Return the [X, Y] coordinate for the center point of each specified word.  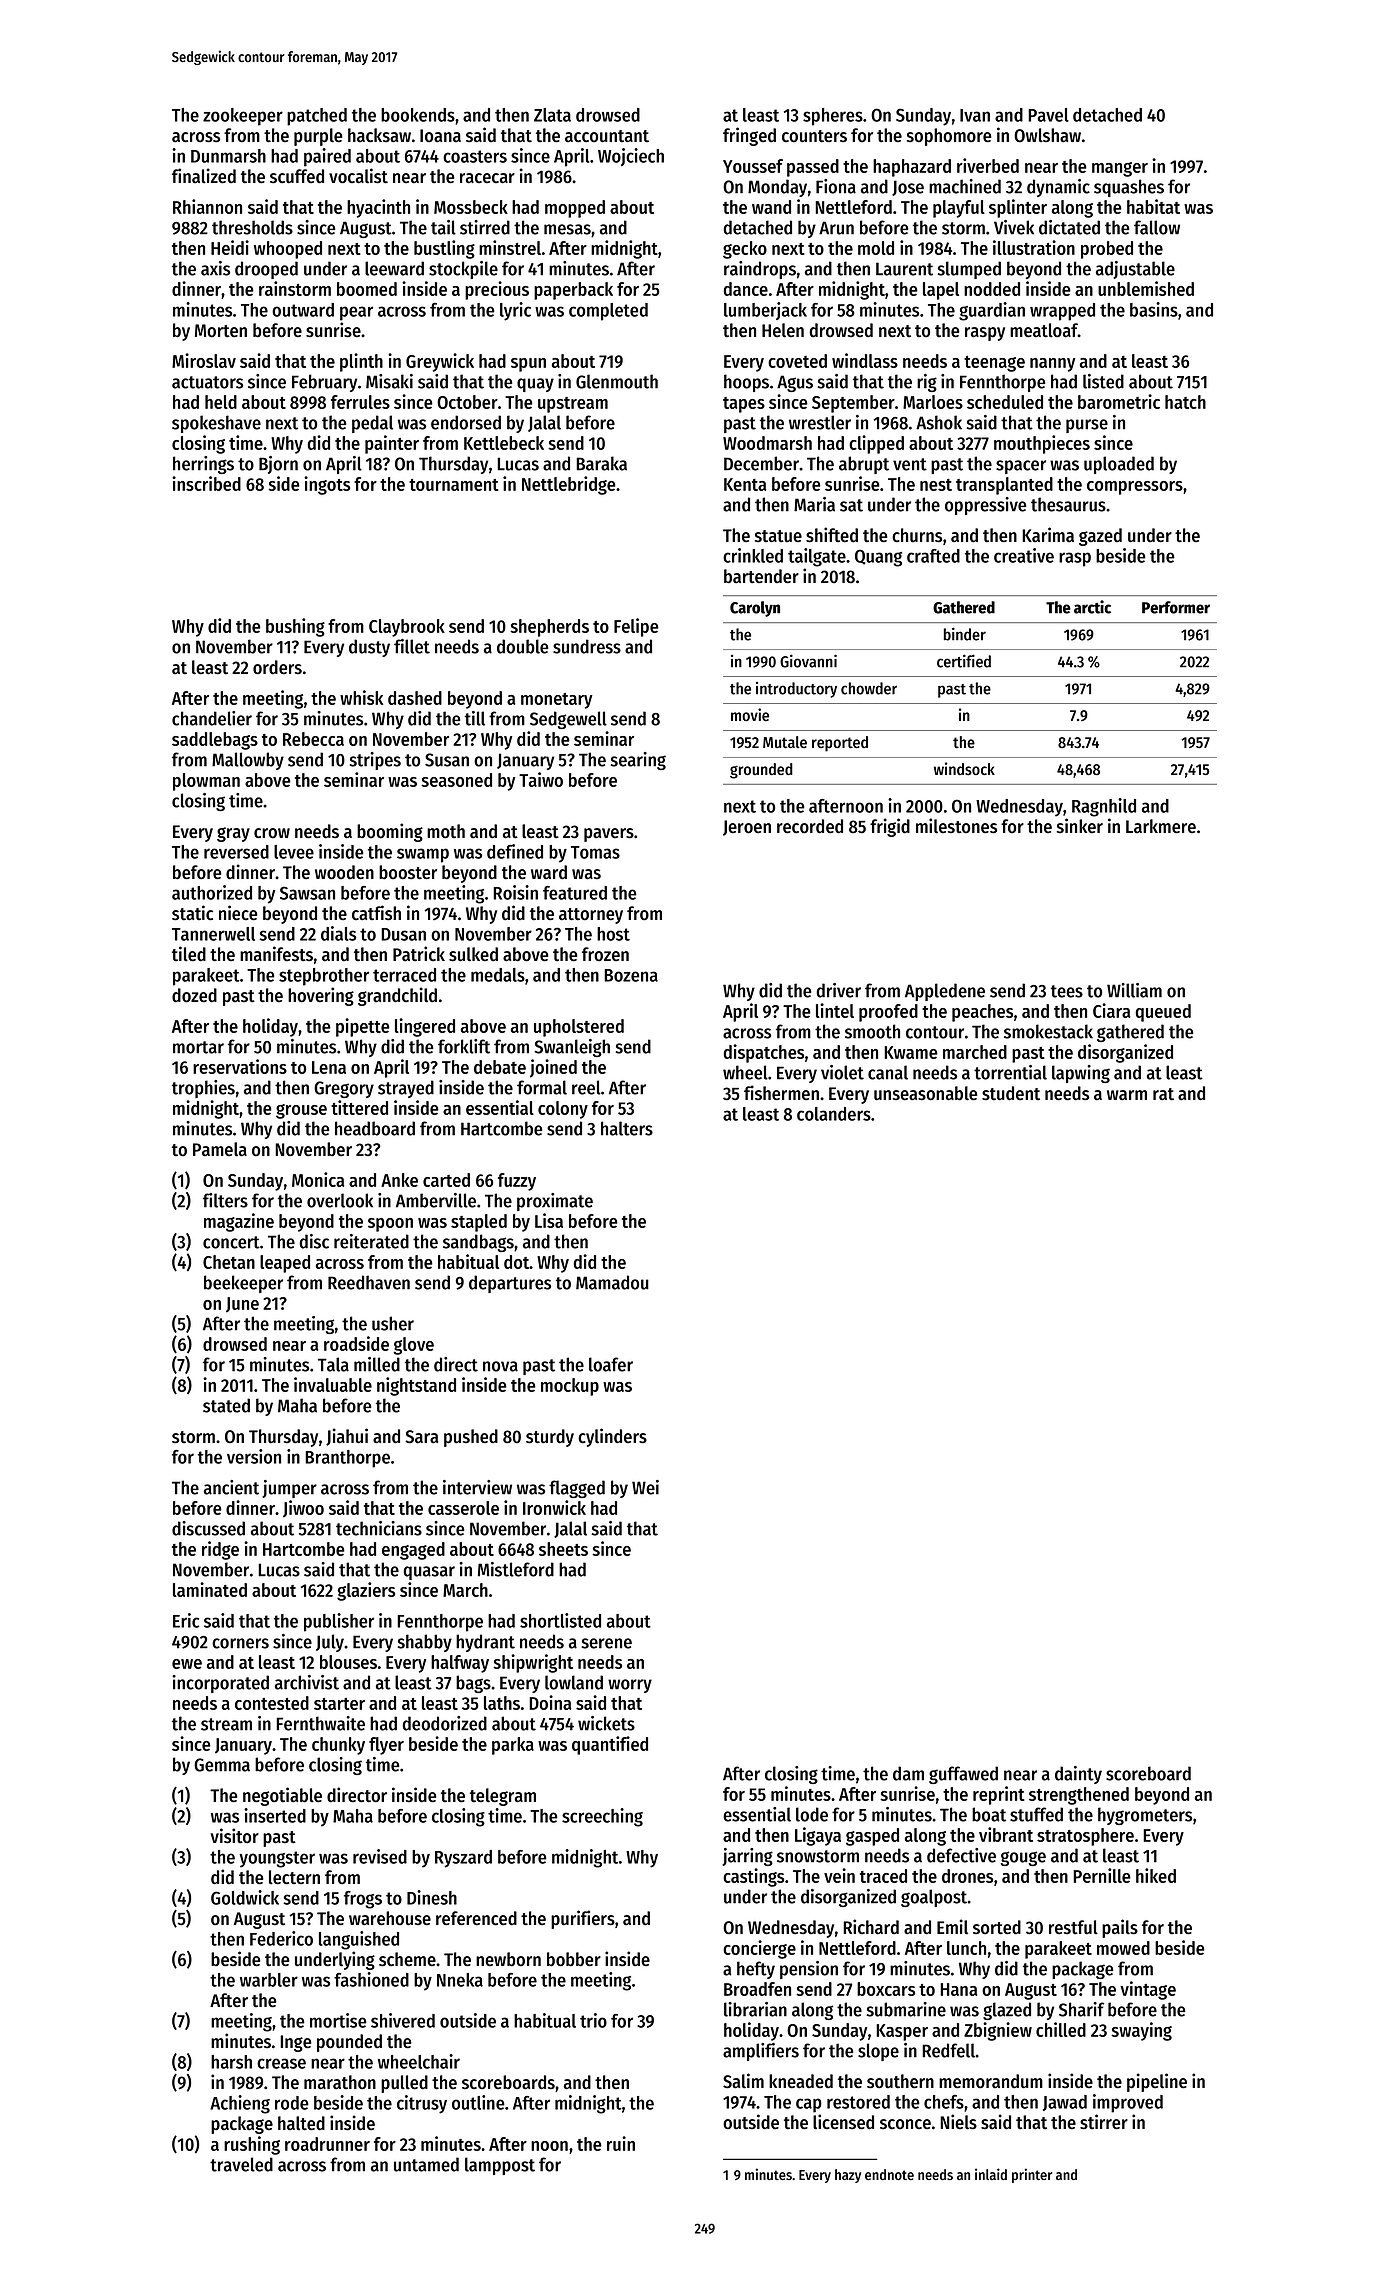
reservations [240, 1066]
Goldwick [245, 1897]
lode [812, 1814]
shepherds [549, 628]
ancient [231, 1487]
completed [608, 312]
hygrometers [1145, 1816]
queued [1163, 1013]
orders [277, 667]
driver [838, 990]
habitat [1153, 206]
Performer [1176, 607]
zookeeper [243, 117]
